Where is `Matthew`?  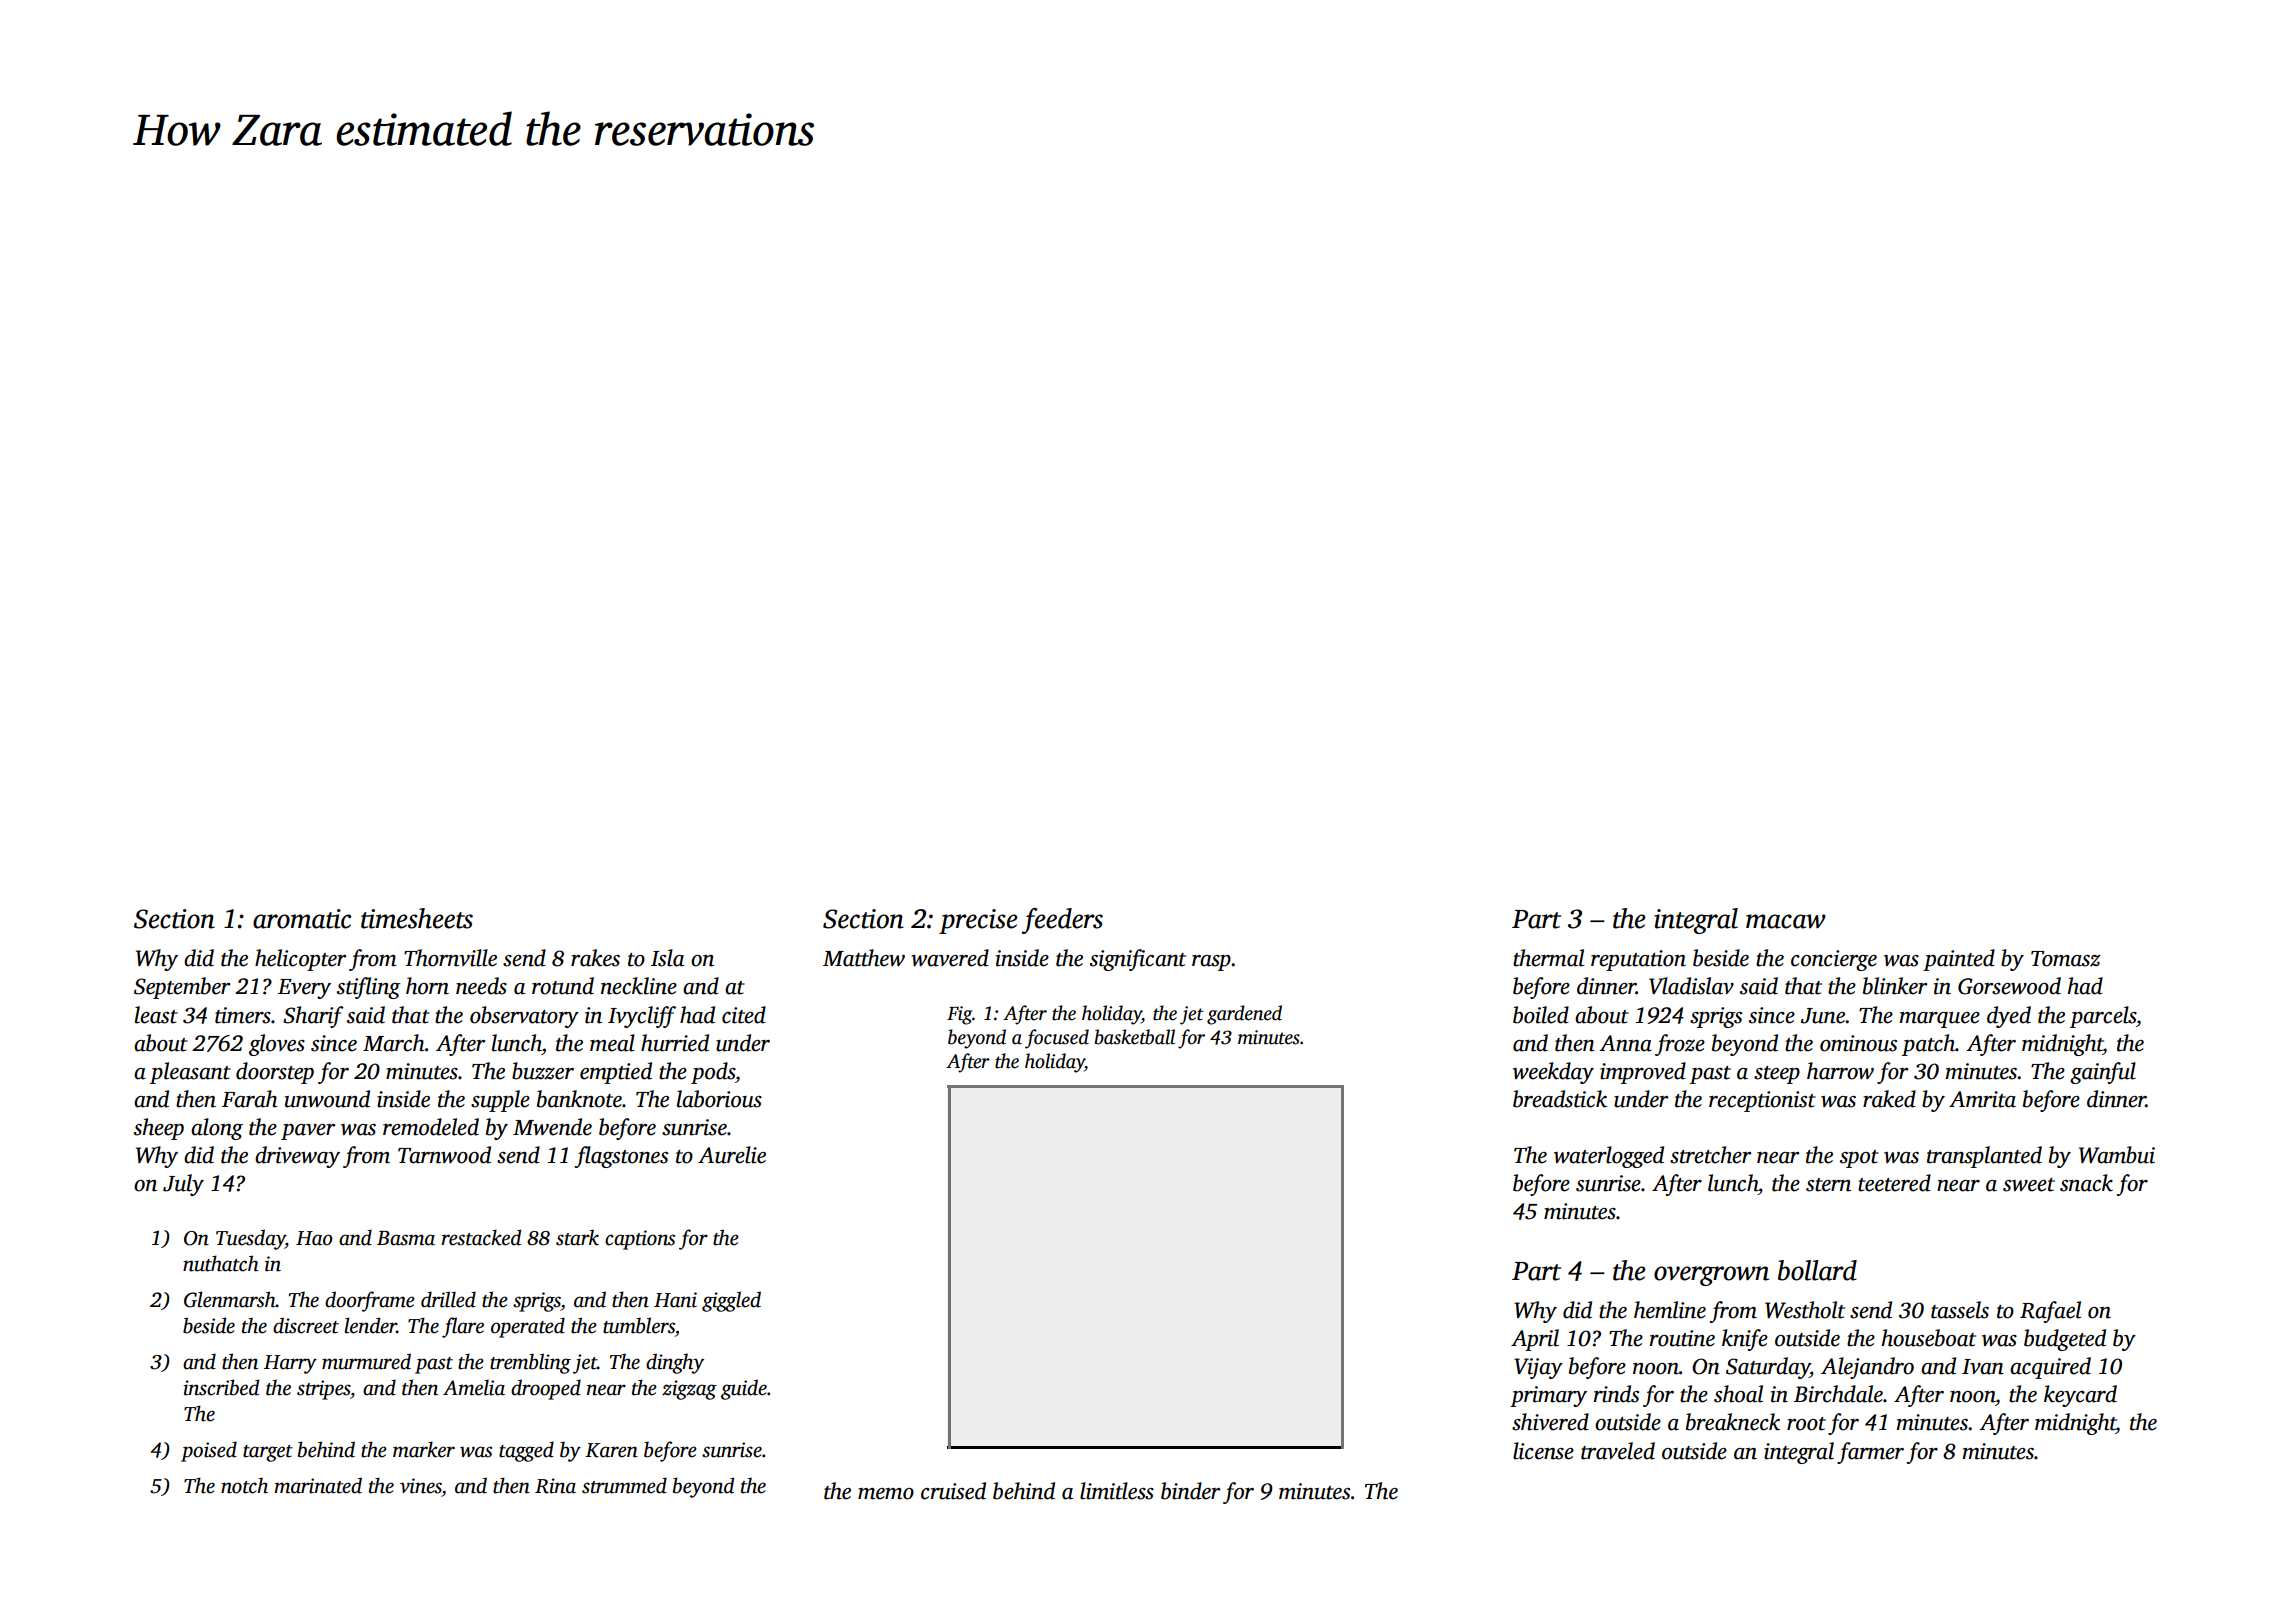 Matthew is located at coordinates (864, 958).
